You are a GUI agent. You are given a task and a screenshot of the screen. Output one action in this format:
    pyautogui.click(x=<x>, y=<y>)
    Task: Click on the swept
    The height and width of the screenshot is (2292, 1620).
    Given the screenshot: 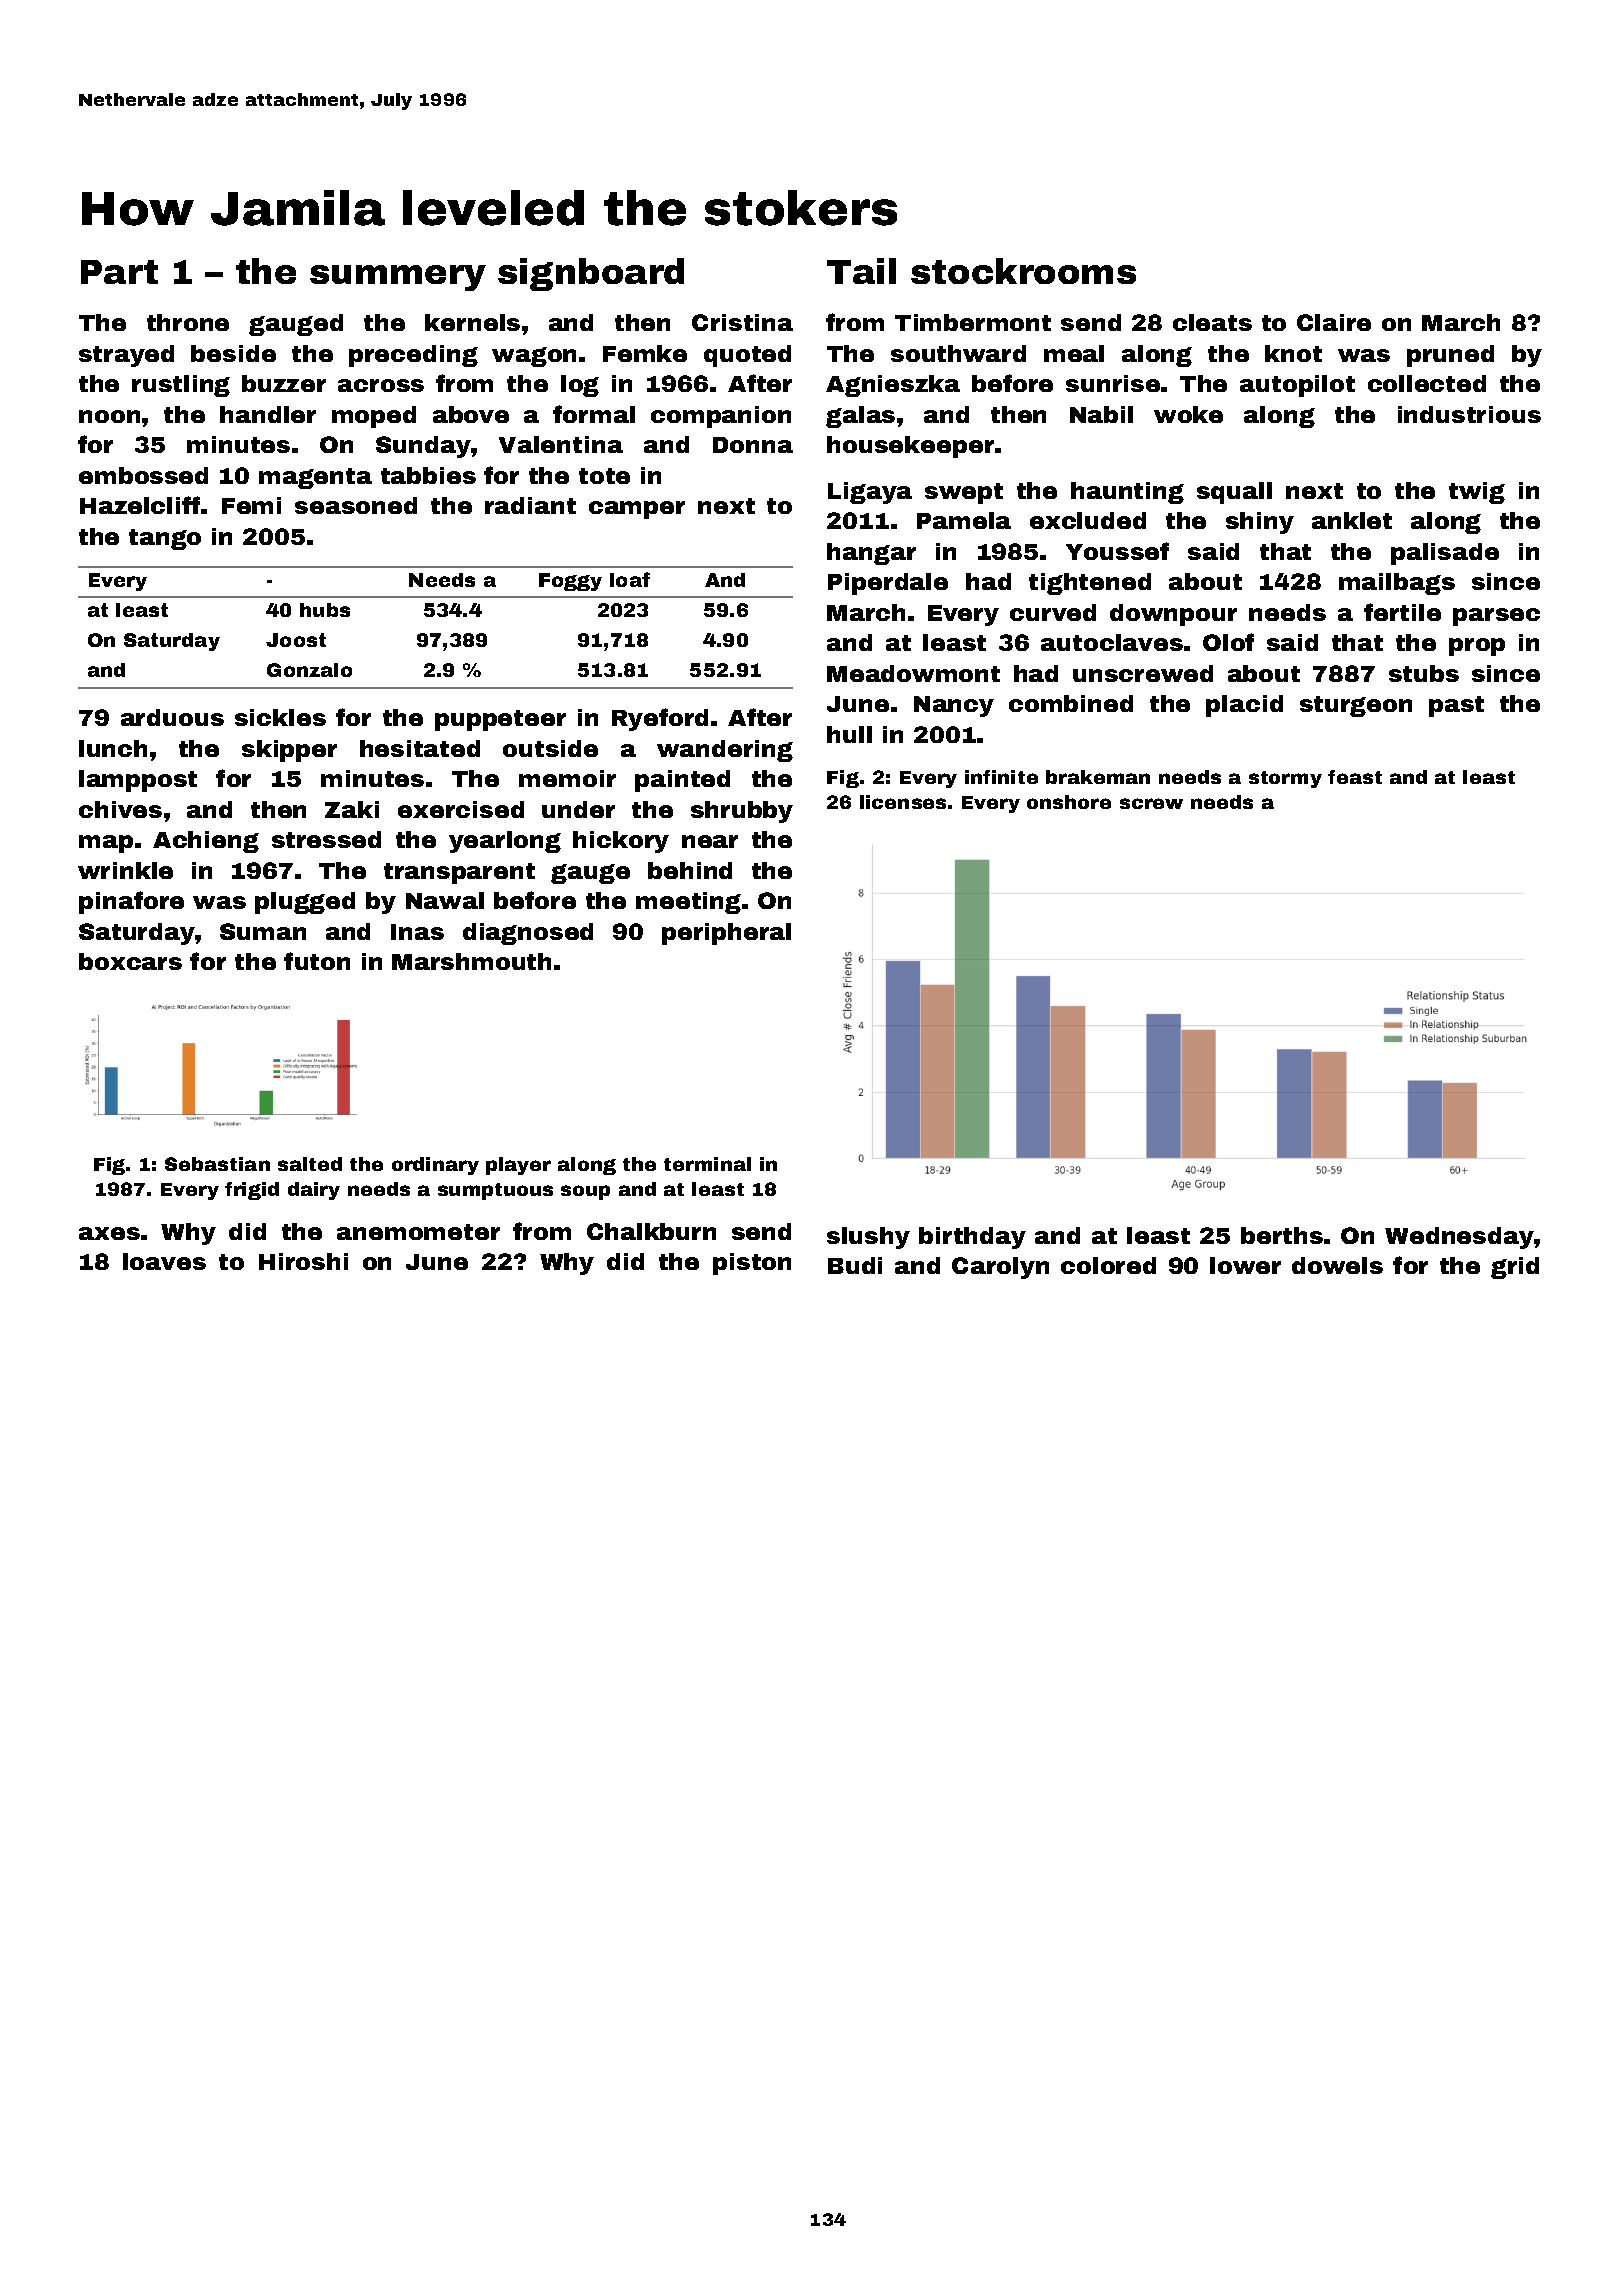 What is the action you would take?
    pyautogui.click(x=964, y=493)
